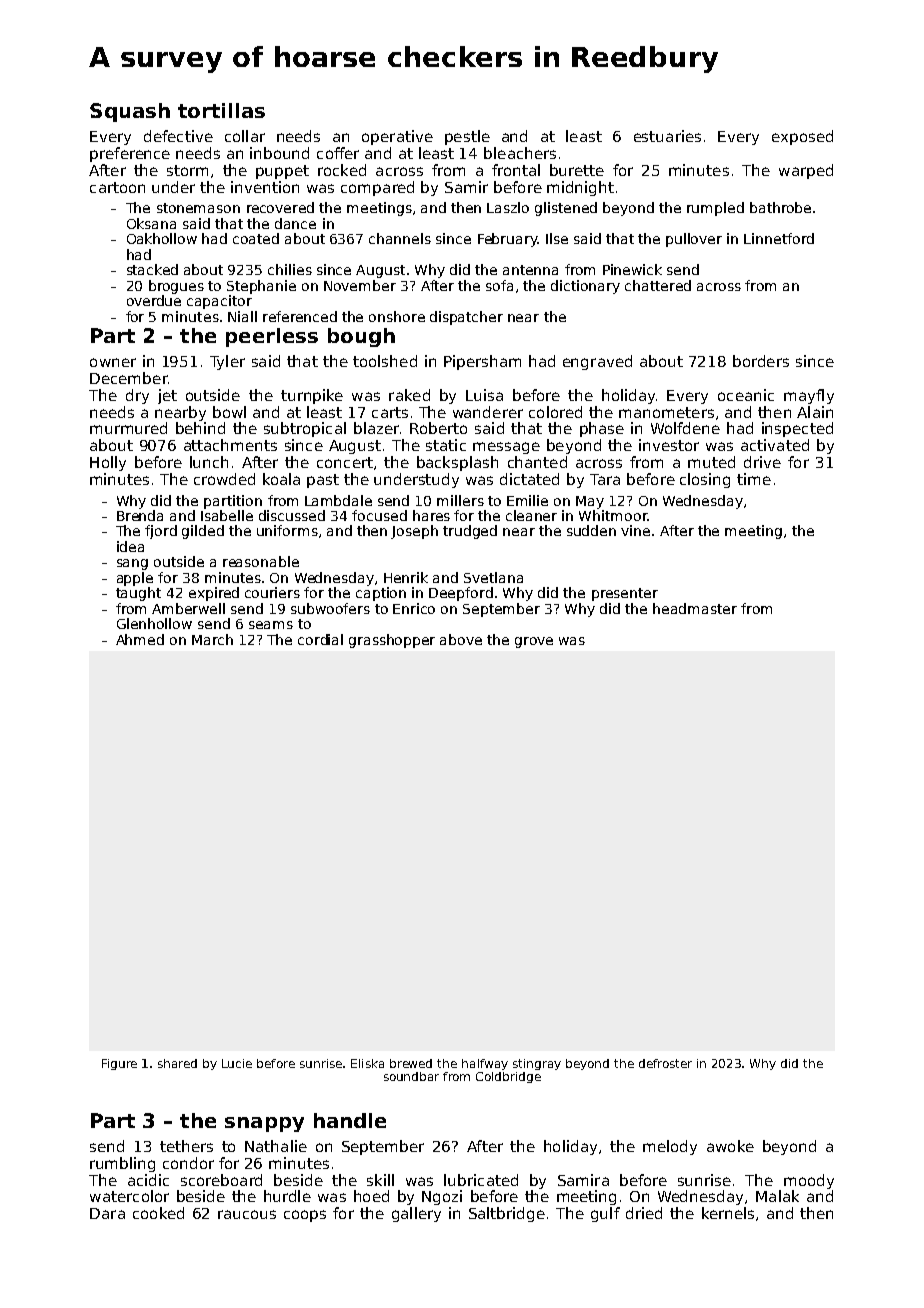 The width and height of the image is (924, 1308). What do you see at coordinates (534, 642) in the image?
I see `grove` at bounding box center [534, 642].
